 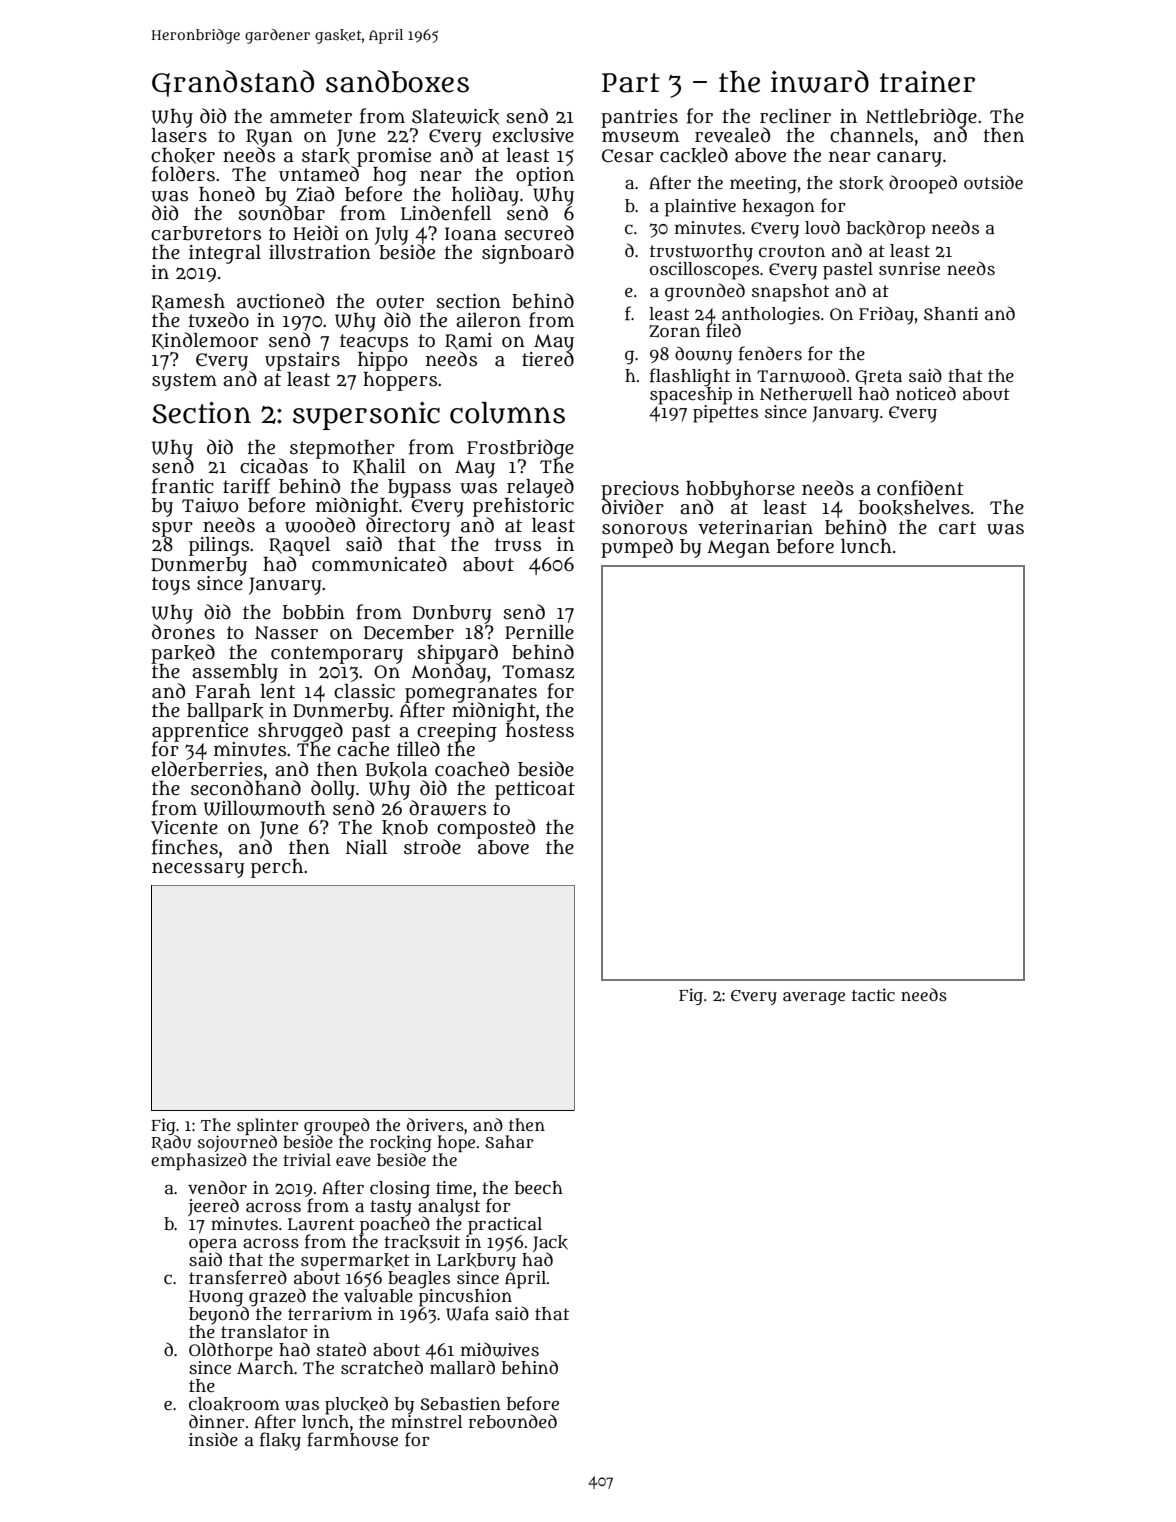 I want to click on museum, so click(x=640, y=137).
